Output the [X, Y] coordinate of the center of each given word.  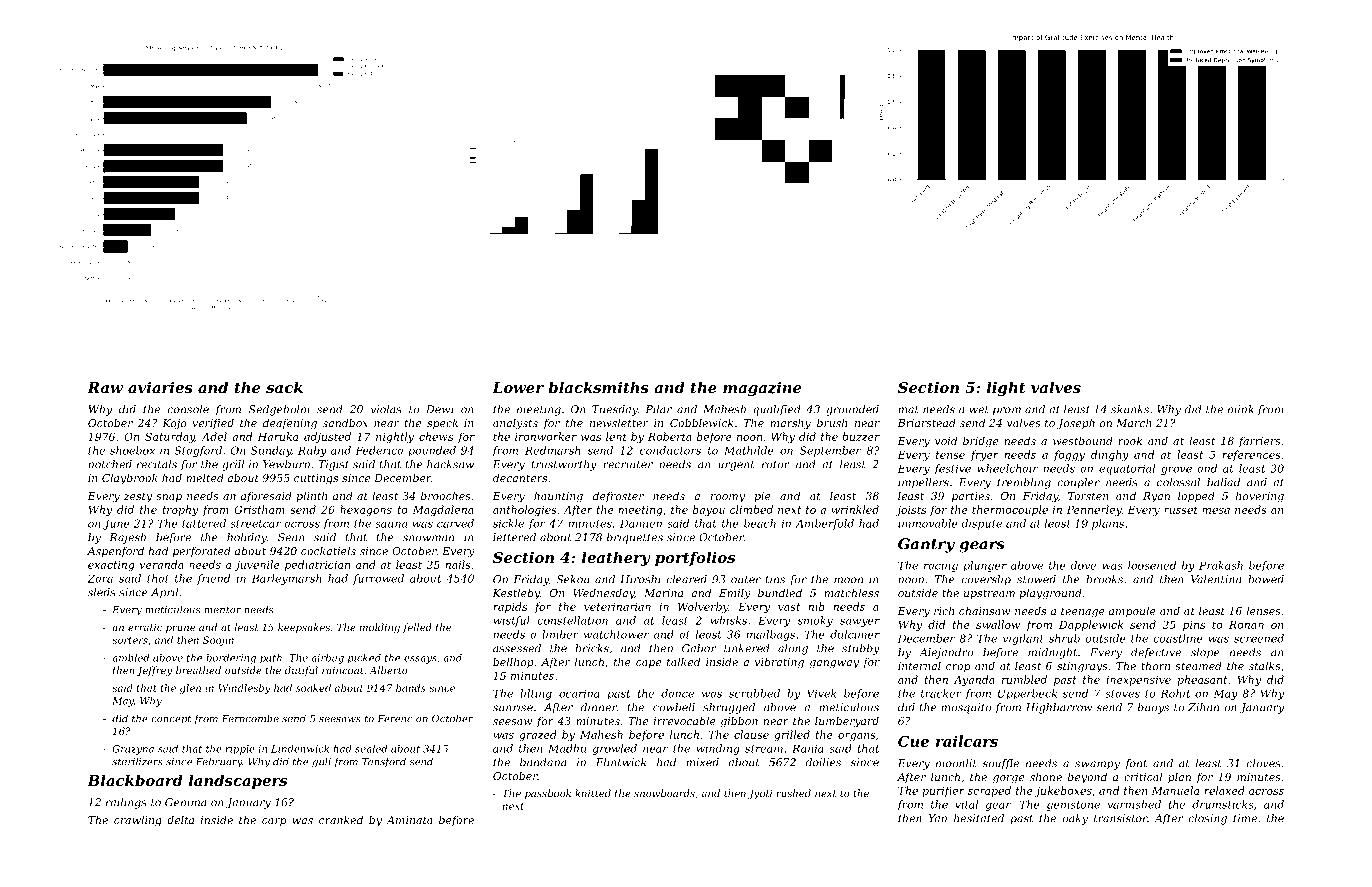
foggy [1069, 455]
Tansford [384, 762]
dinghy [1110, 455]
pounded [432, 451]
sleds [102, 592]
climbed [751, 509]
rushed [794, 793]
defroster [618, 496]
